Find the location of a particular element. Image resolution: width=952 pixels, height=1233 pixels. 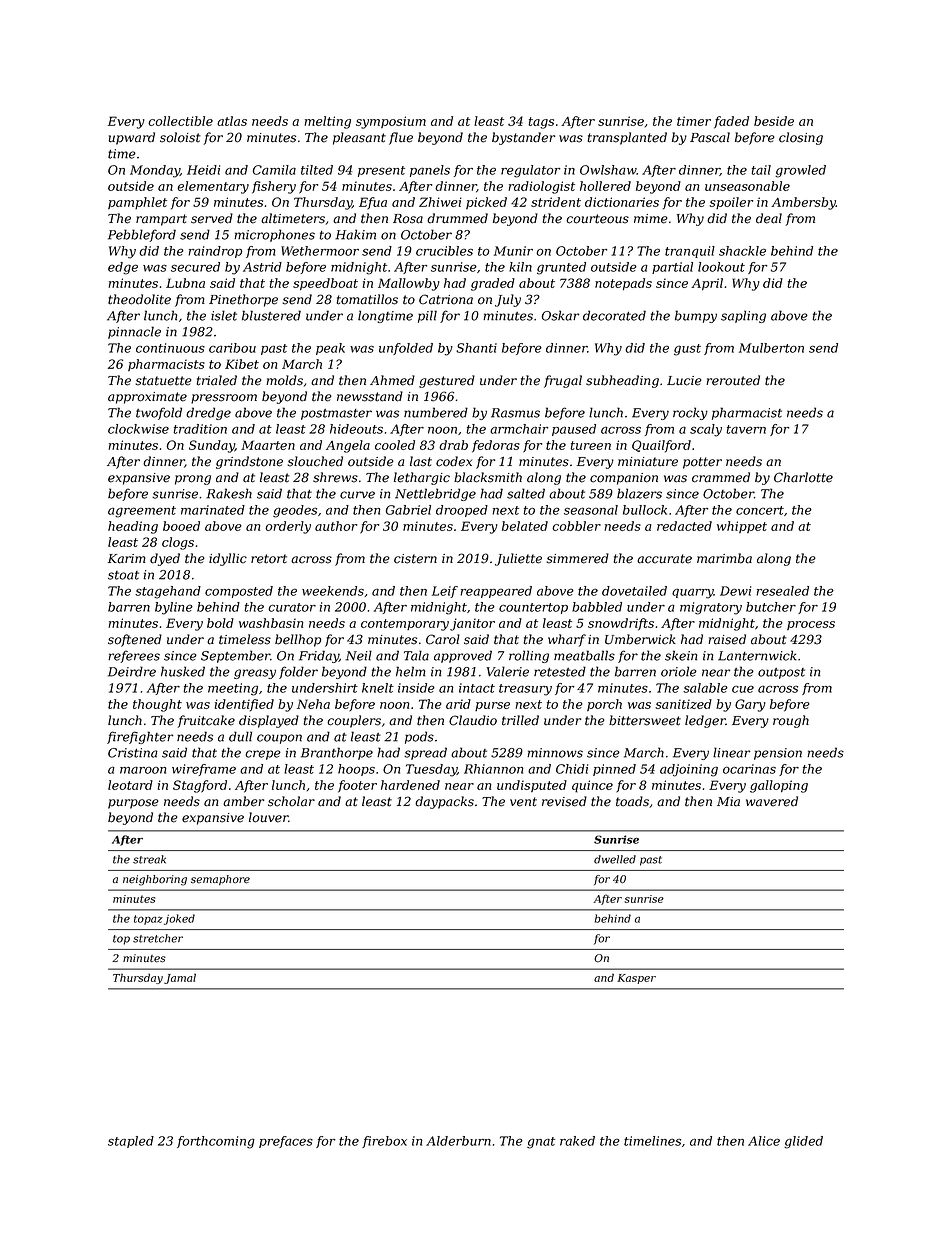

spoiler is located at coordinates (731, 203).
